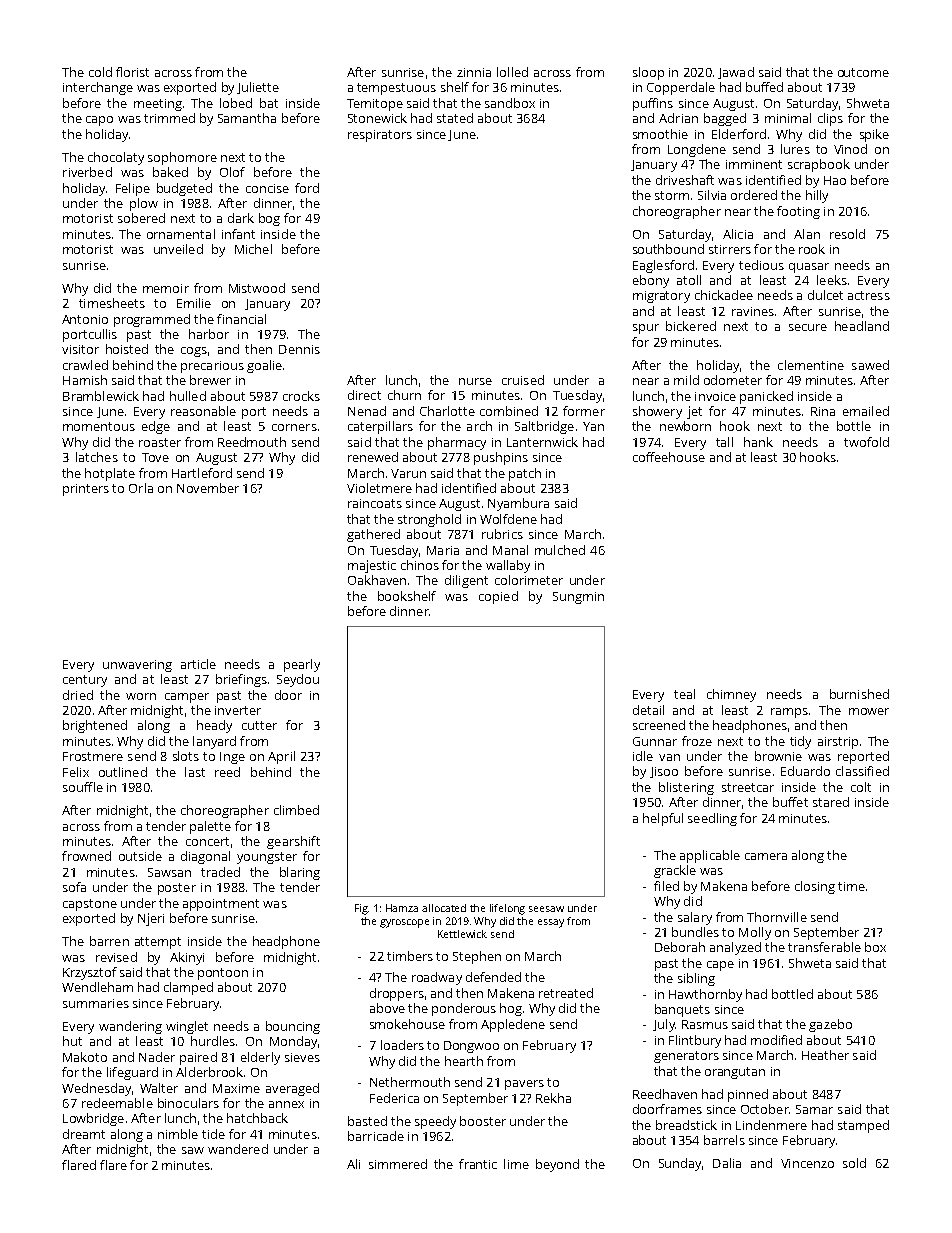 The width and height of the document is (952, 1233). What do you see at coordinates (788, 118) in the document?
I see `minimal` at bounding box center [788, 118].
